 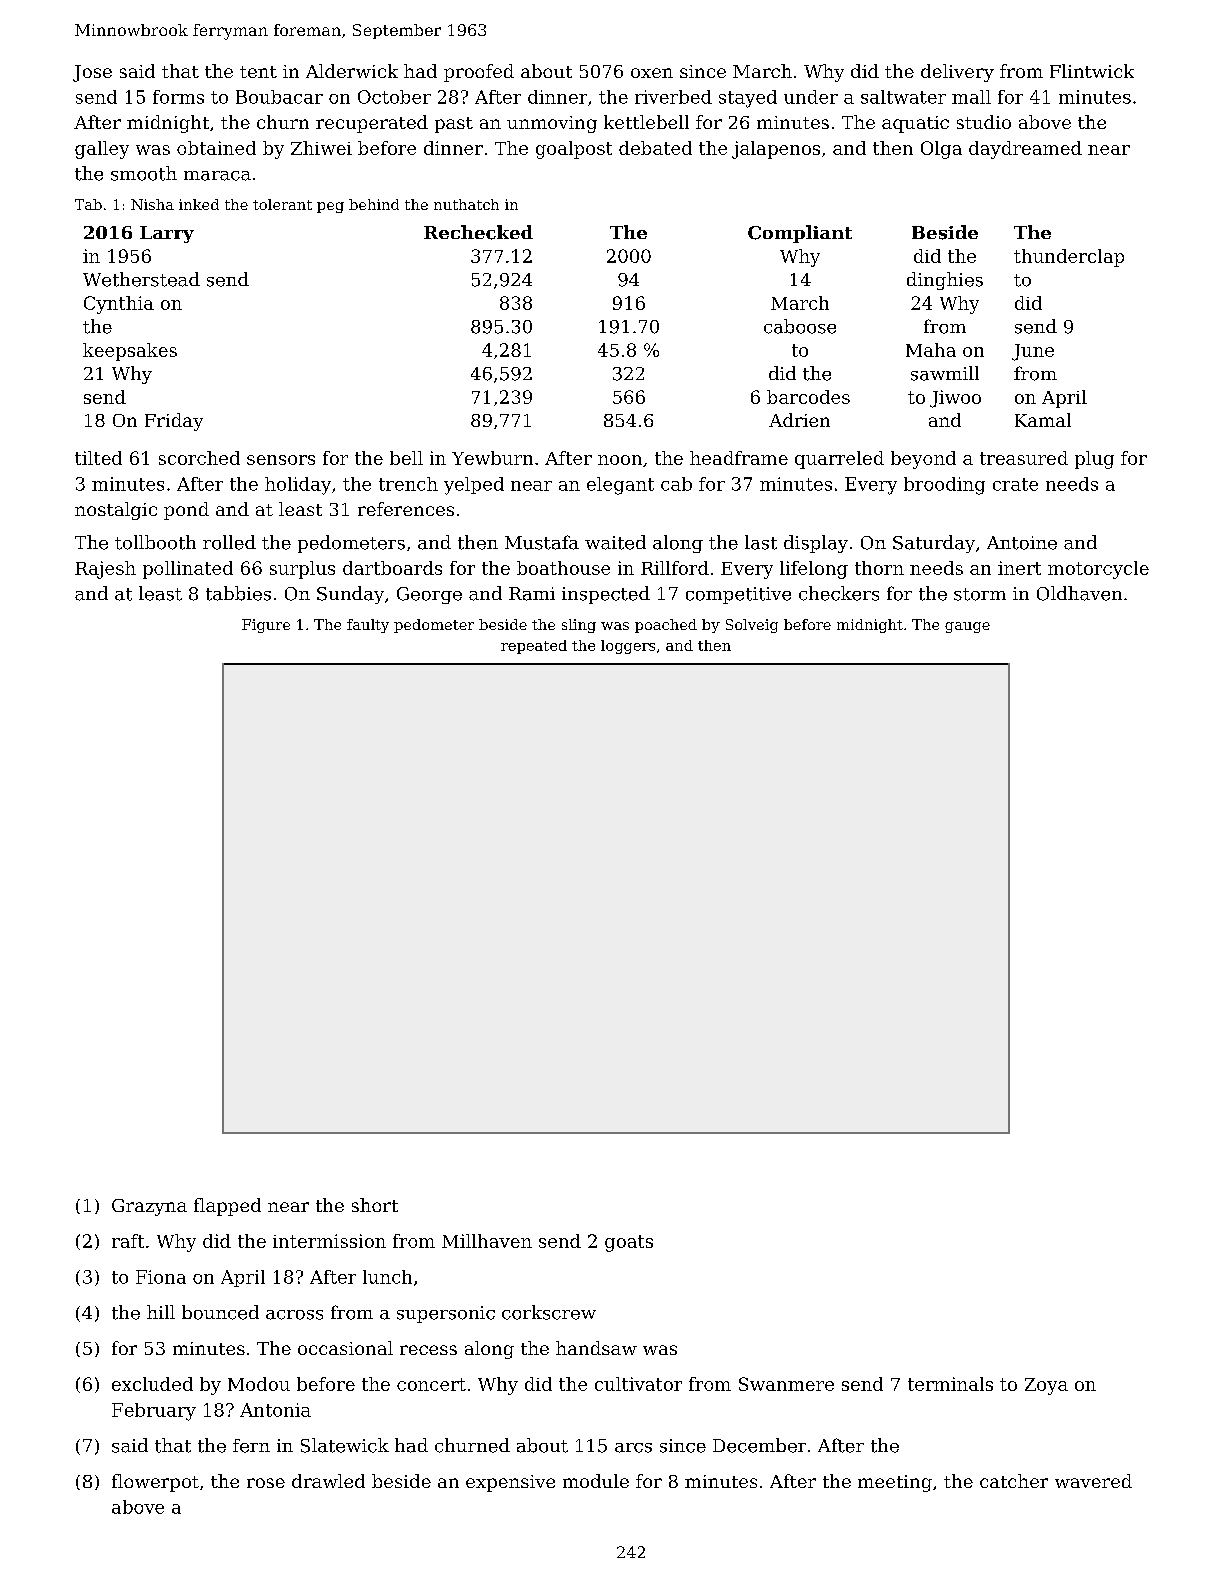 I want to click on Larry, so click(x=167, y=234).
